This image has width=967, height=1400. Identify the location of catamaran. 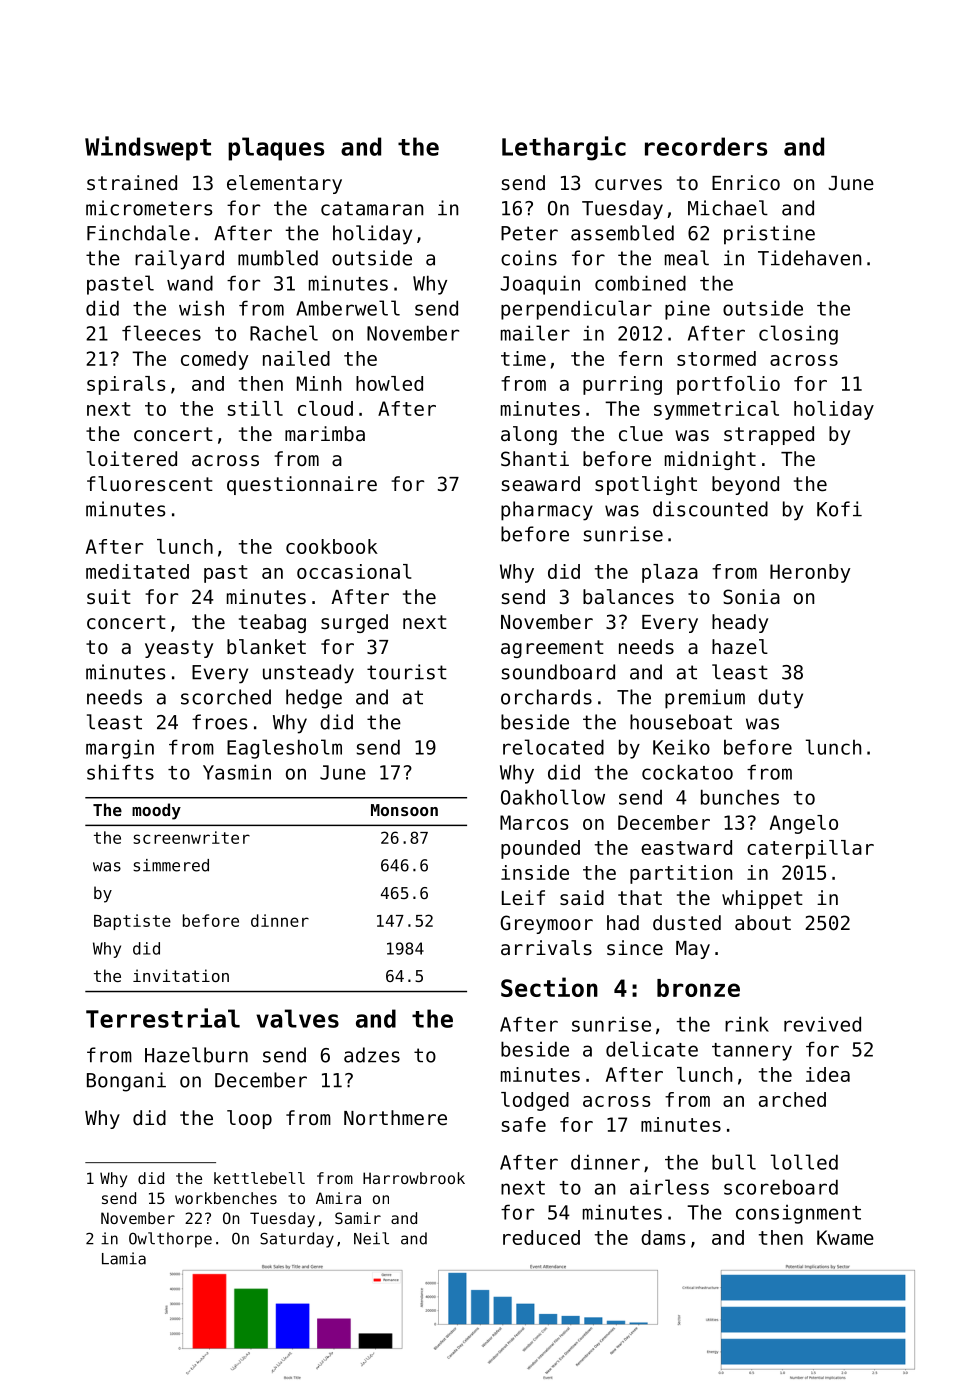
(372, 208).
